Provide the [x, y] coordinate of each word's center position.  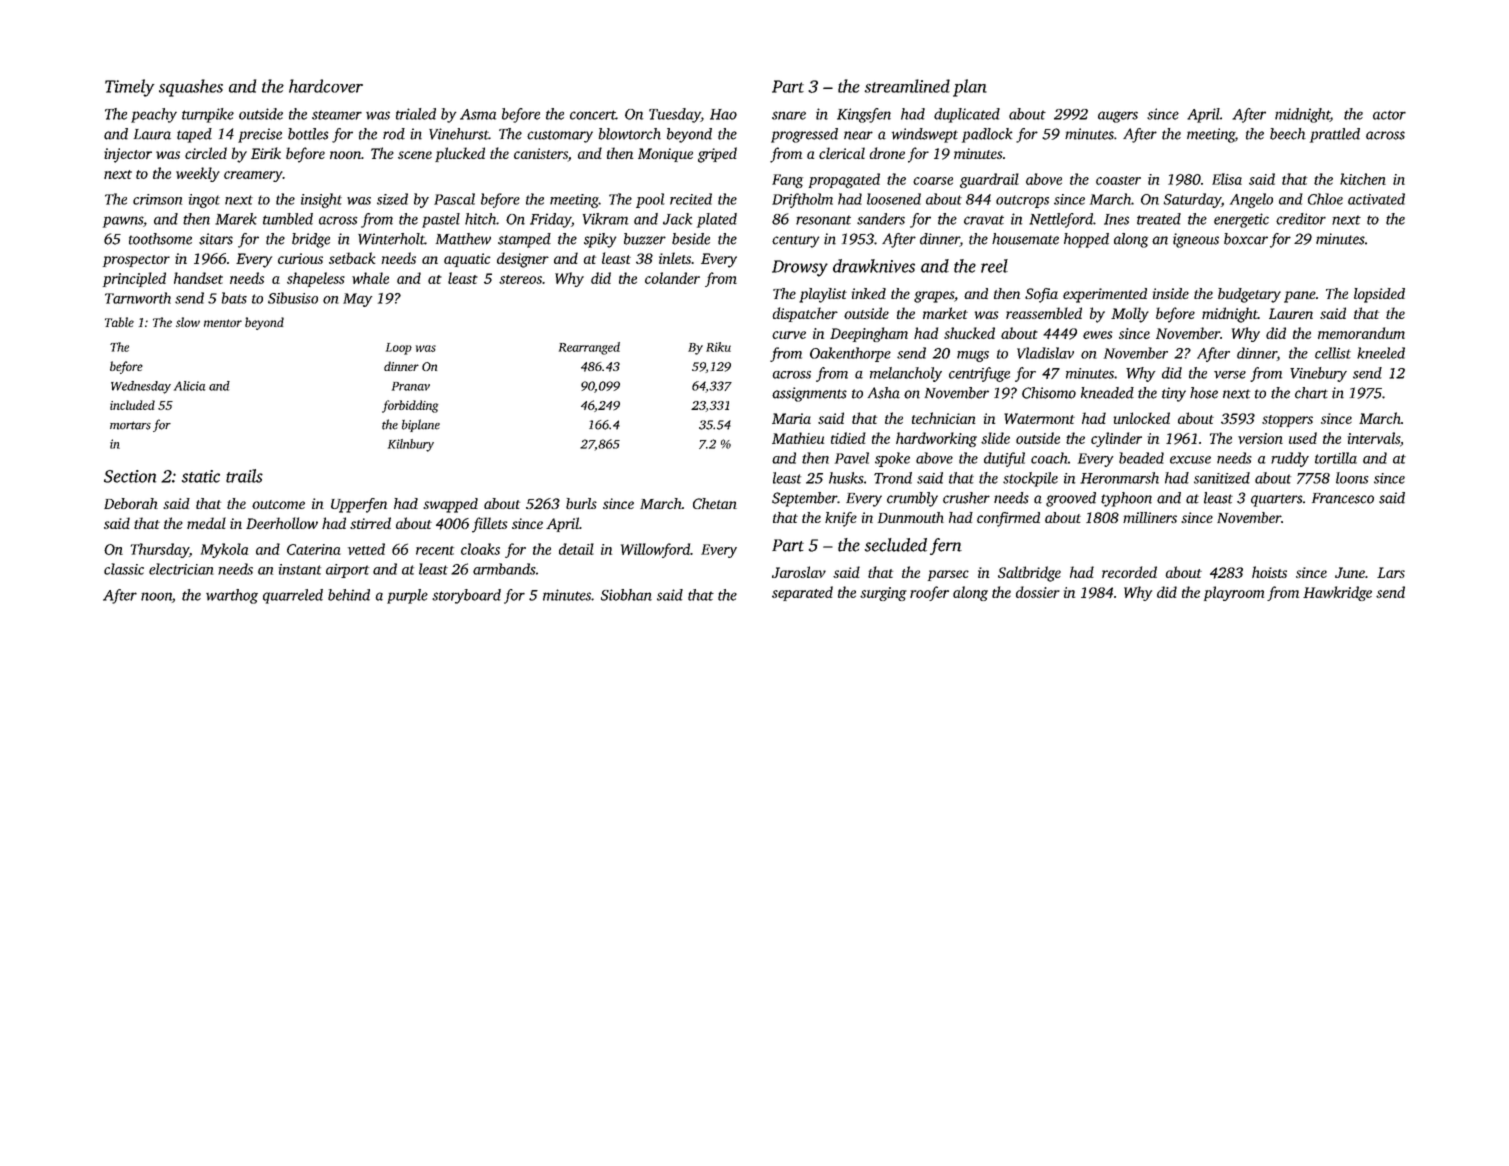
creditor [1301, 219]
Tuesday [675, 115]
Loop [399, 349]
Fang [787, 181]
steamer [337, 115]
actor [1389, 115]
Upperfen [359, 505]
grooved [1071, 499]
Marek [236, 219]
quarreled [293, 596]
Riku [718, 347]
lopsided [1379, 295]
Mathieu [798, 438]
